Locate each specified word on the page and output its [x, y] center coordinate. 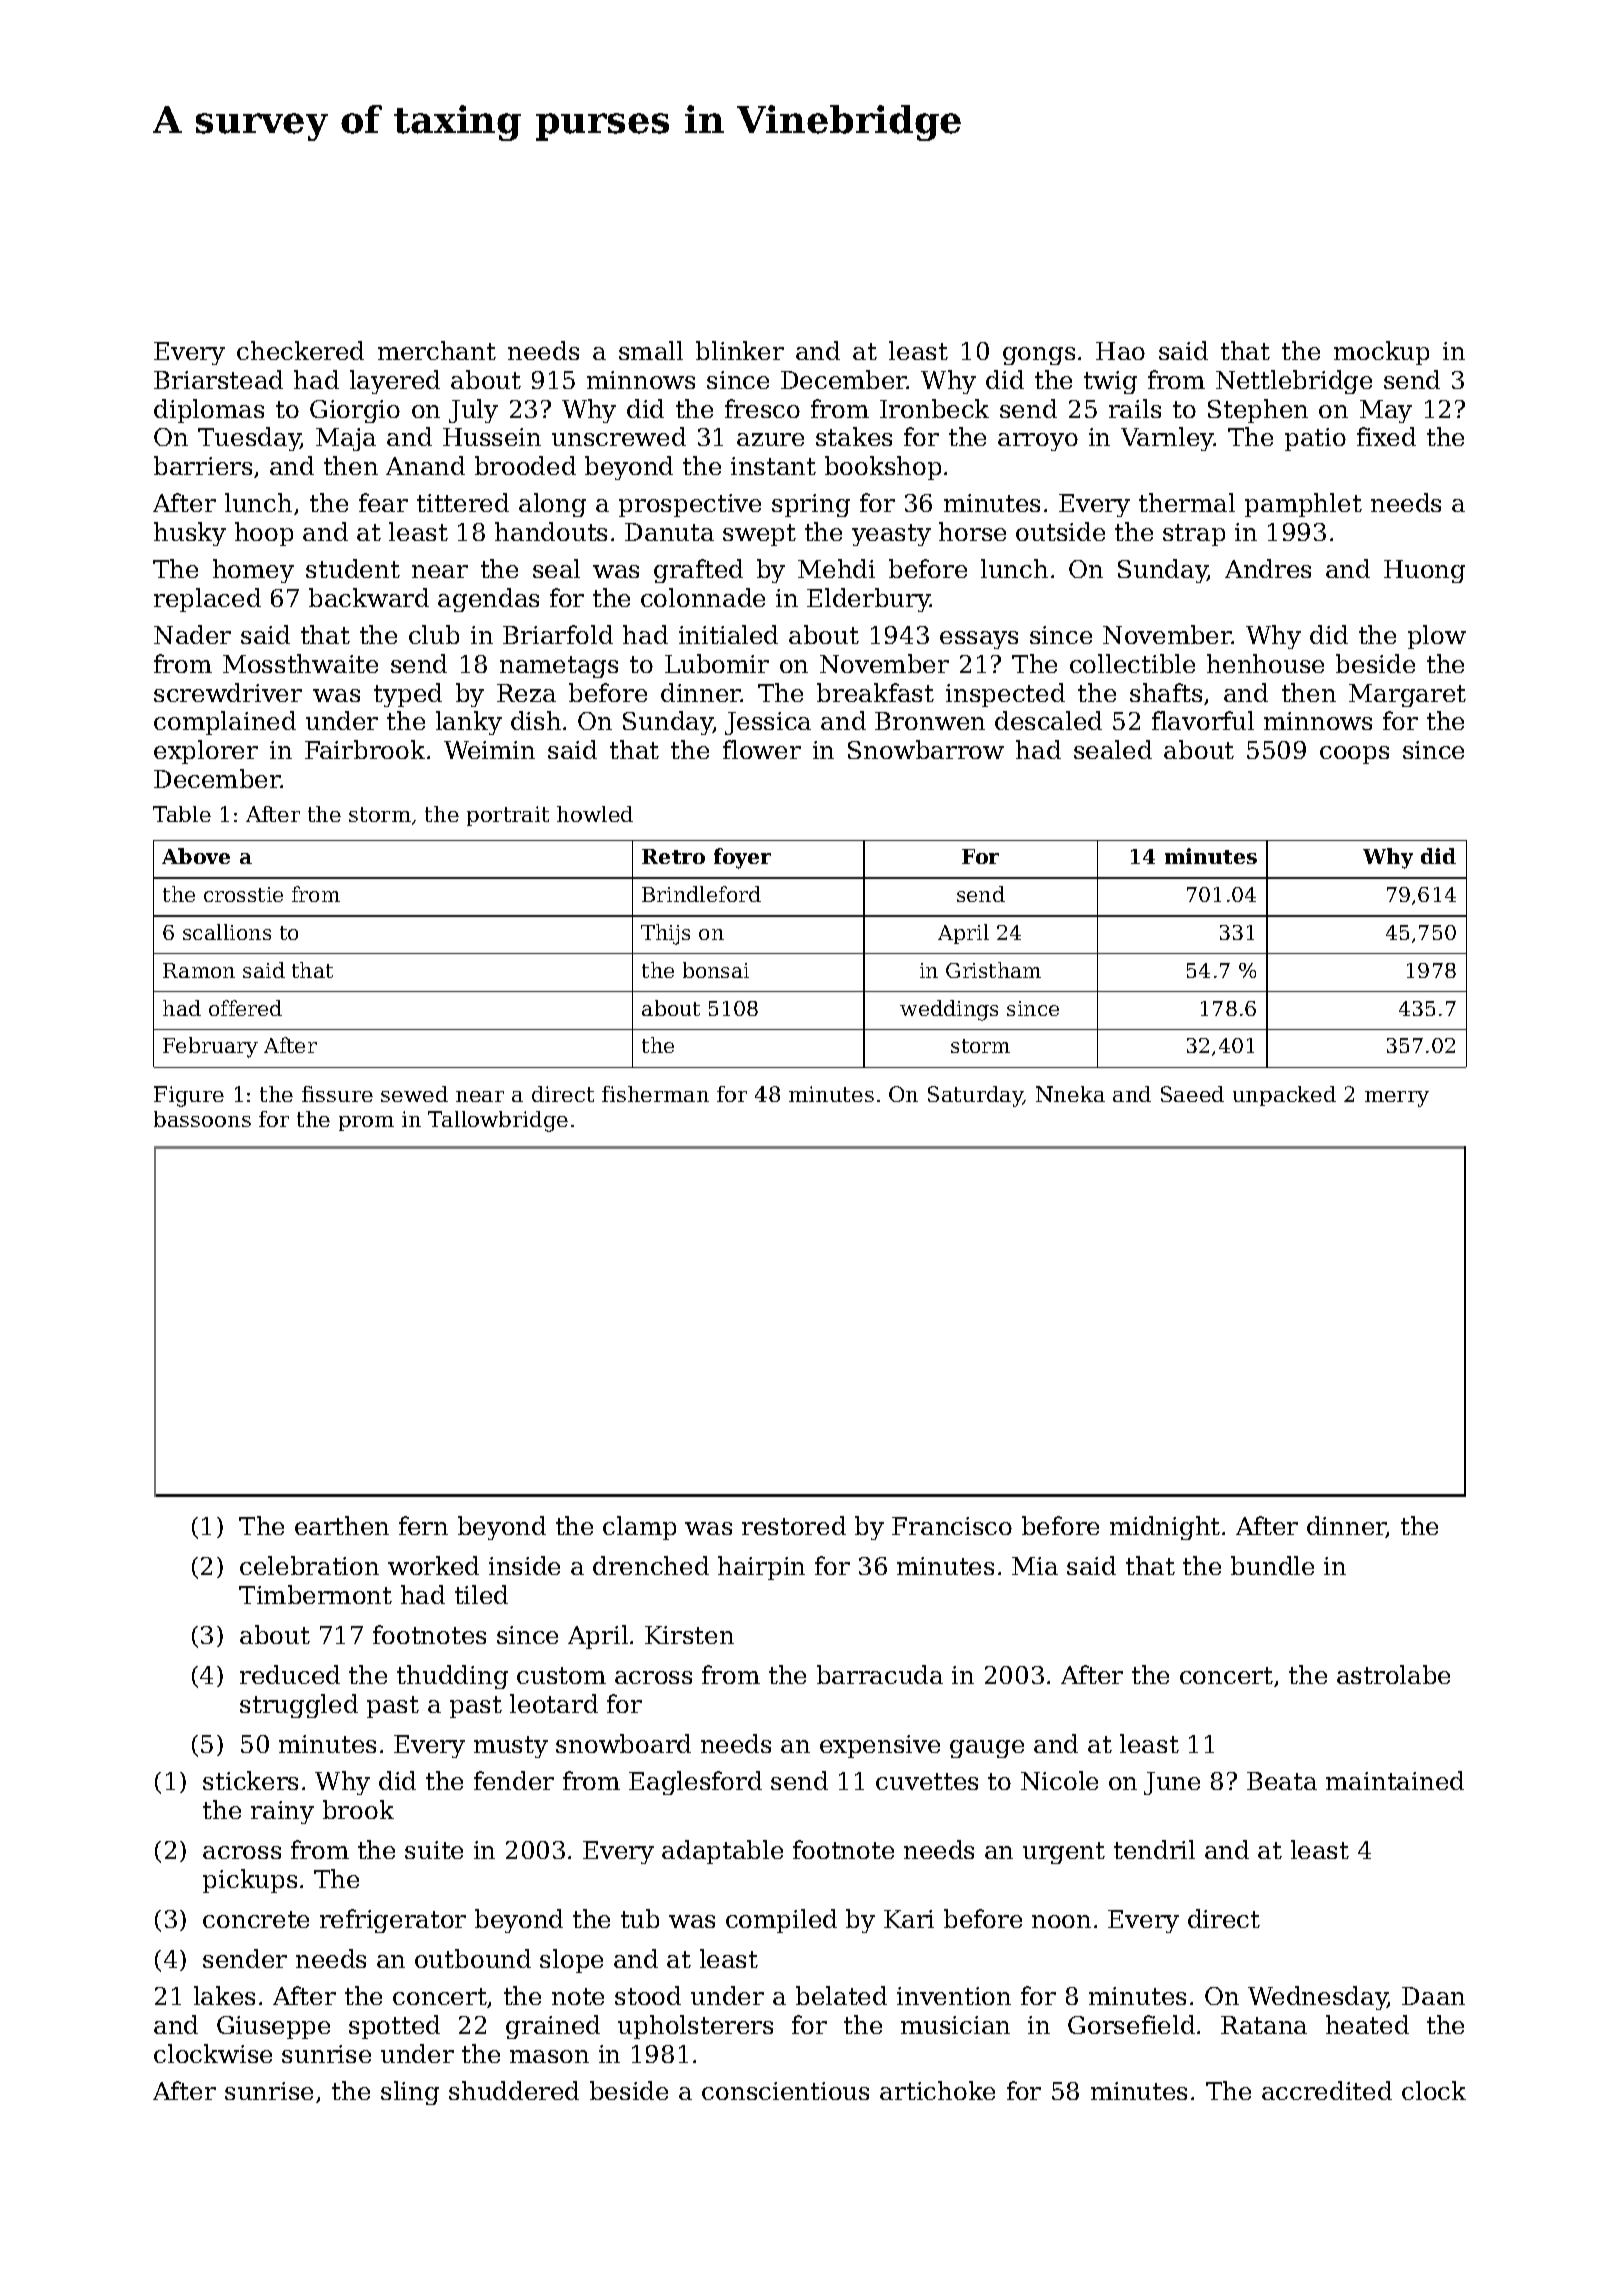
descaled [1048, 720]
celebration [309, 1565]
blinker [740, 350]
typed [408, 695]
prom [366, 1123]
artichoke [937, 2090]
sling [410, 2093]
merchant [437, 350]
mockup [1381, 353]
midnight [1165, 1528]
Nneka [1070, 1094]
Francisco [952, 1526]
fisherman [655, 1094]
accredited [1327, 2090]
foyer [742, 858]
